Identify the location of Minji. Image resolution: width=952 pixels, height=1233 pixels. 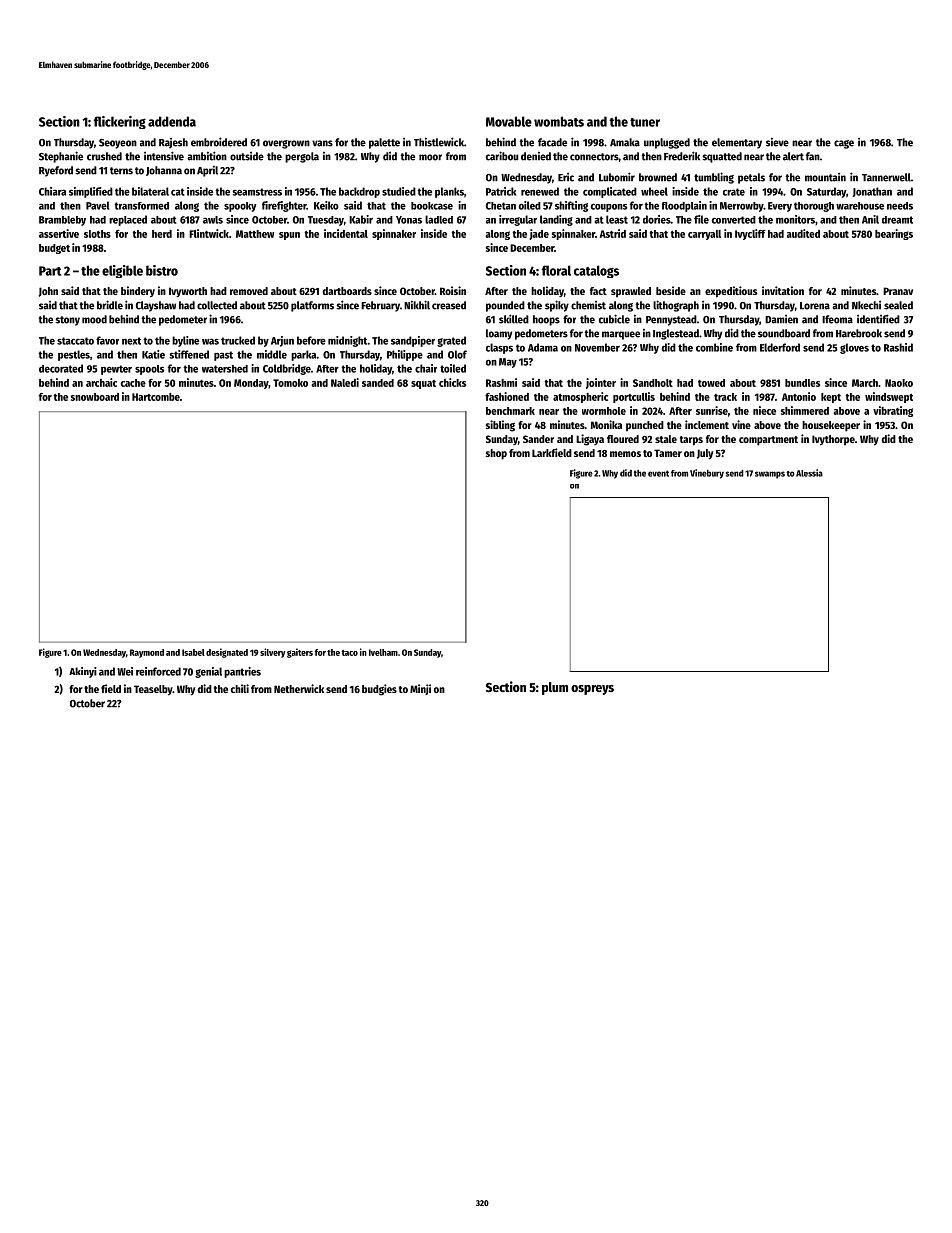
(420, 689).
